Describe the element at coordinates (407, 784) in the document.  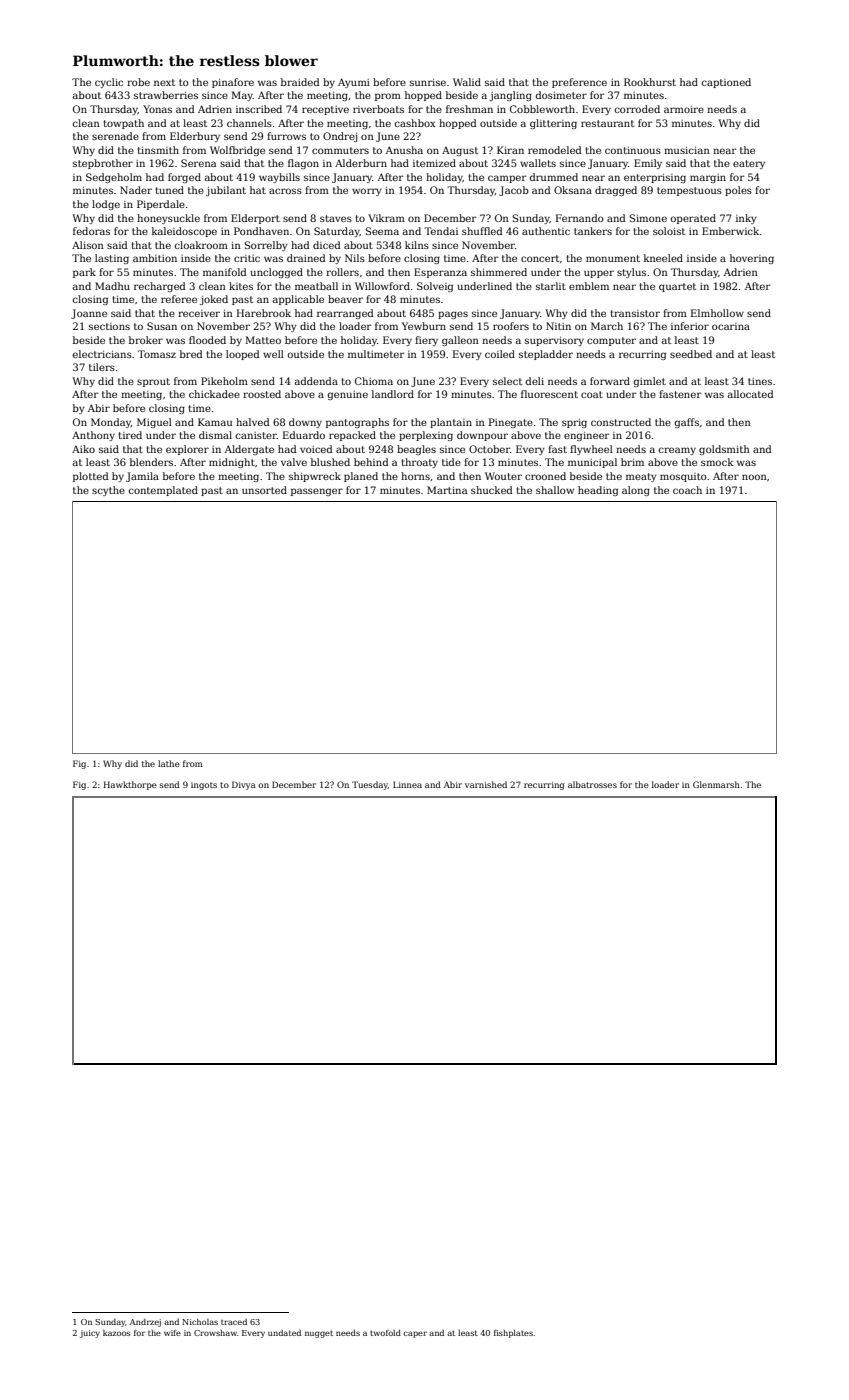
I see `Linnea` at that location.
